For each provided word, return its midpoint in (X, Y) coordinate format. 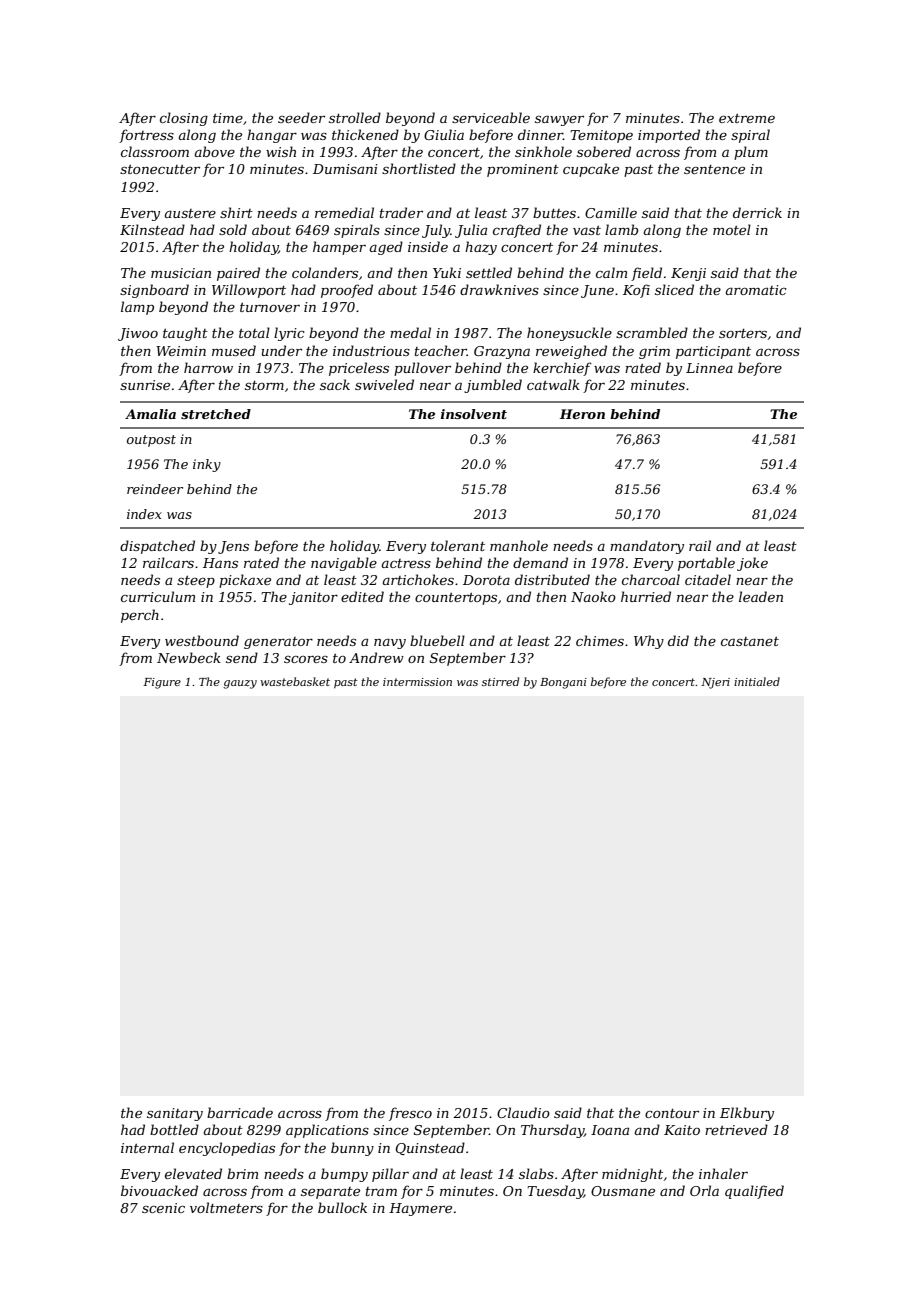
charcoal (651, 579)
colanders (325, 272)
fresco (410, 1114)
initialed (757, 681)
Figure (162, 683)
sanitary (175, 1114)
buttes (554, 212)
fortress (146, 136)
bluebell (437, 640)
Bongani (563, 683)
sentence (714, 169)
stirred (500, 681)
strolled (355, 117)
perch (140, 616)
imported (669, 136)
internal (147, 1147)
